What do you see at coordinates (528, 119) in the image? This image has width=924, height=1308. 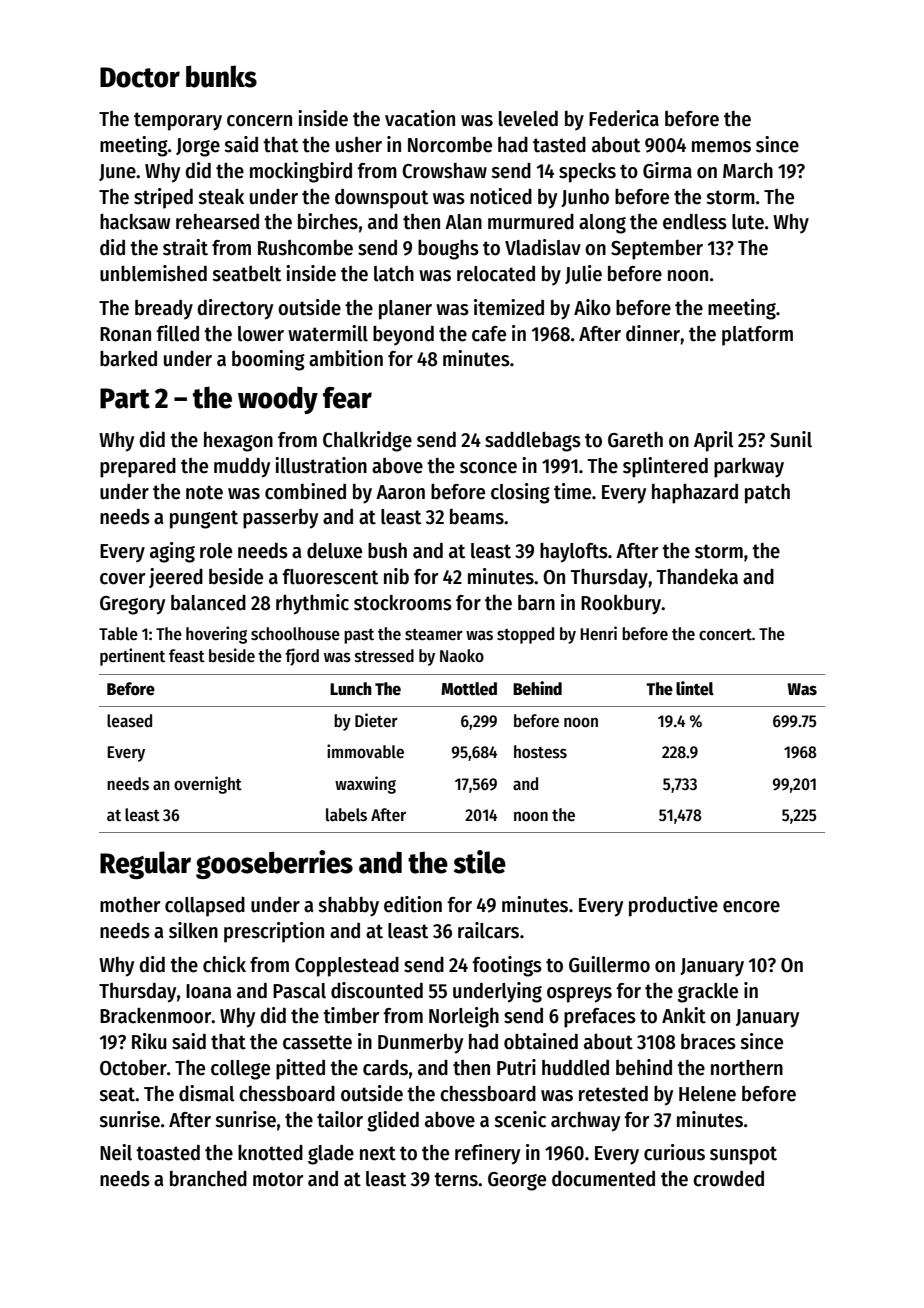 I see `leveled` at bounding box center [528, 119].
